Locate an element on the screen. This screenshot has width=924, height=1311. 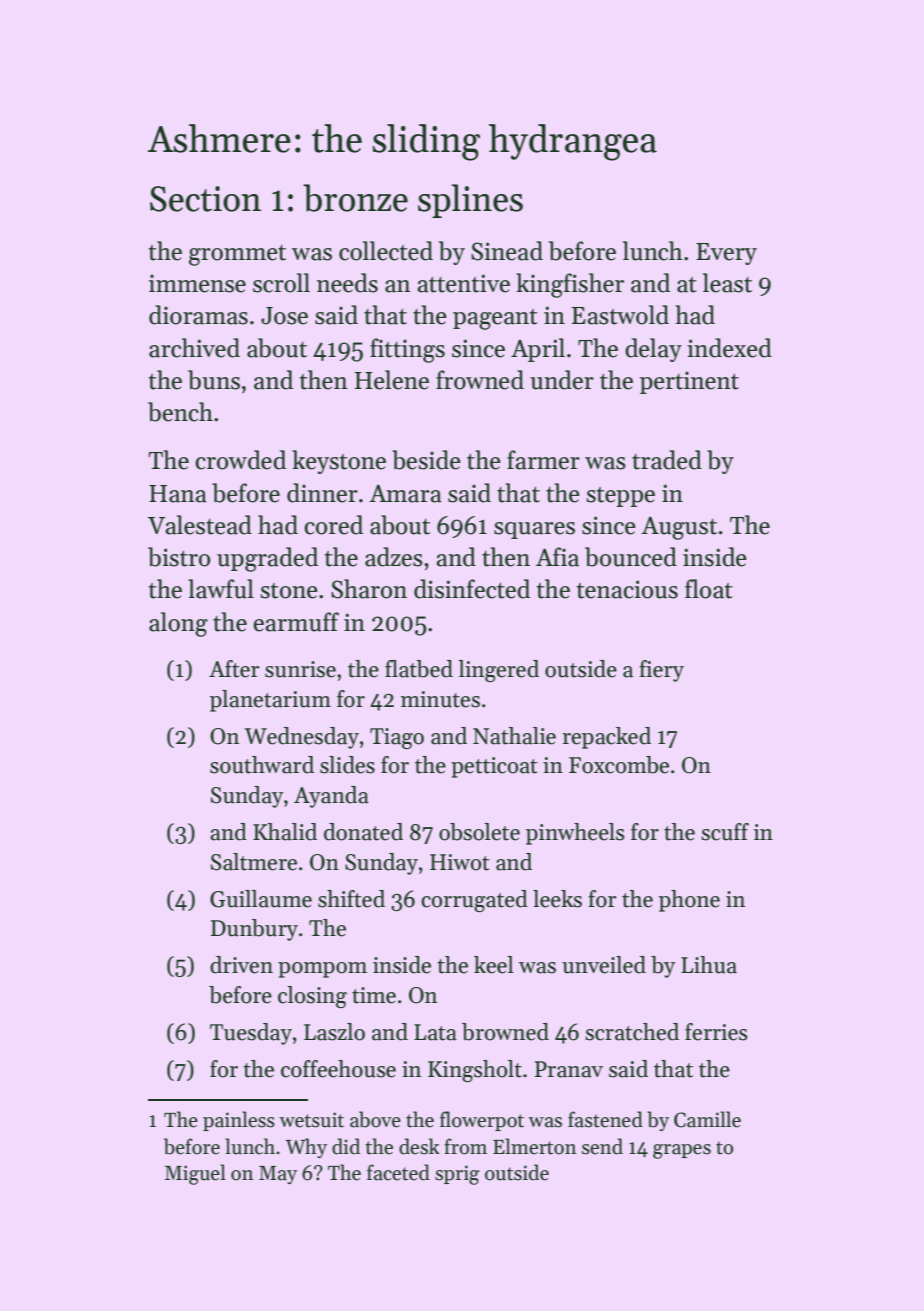
Hiwot is located at coordinates (460, 862).
